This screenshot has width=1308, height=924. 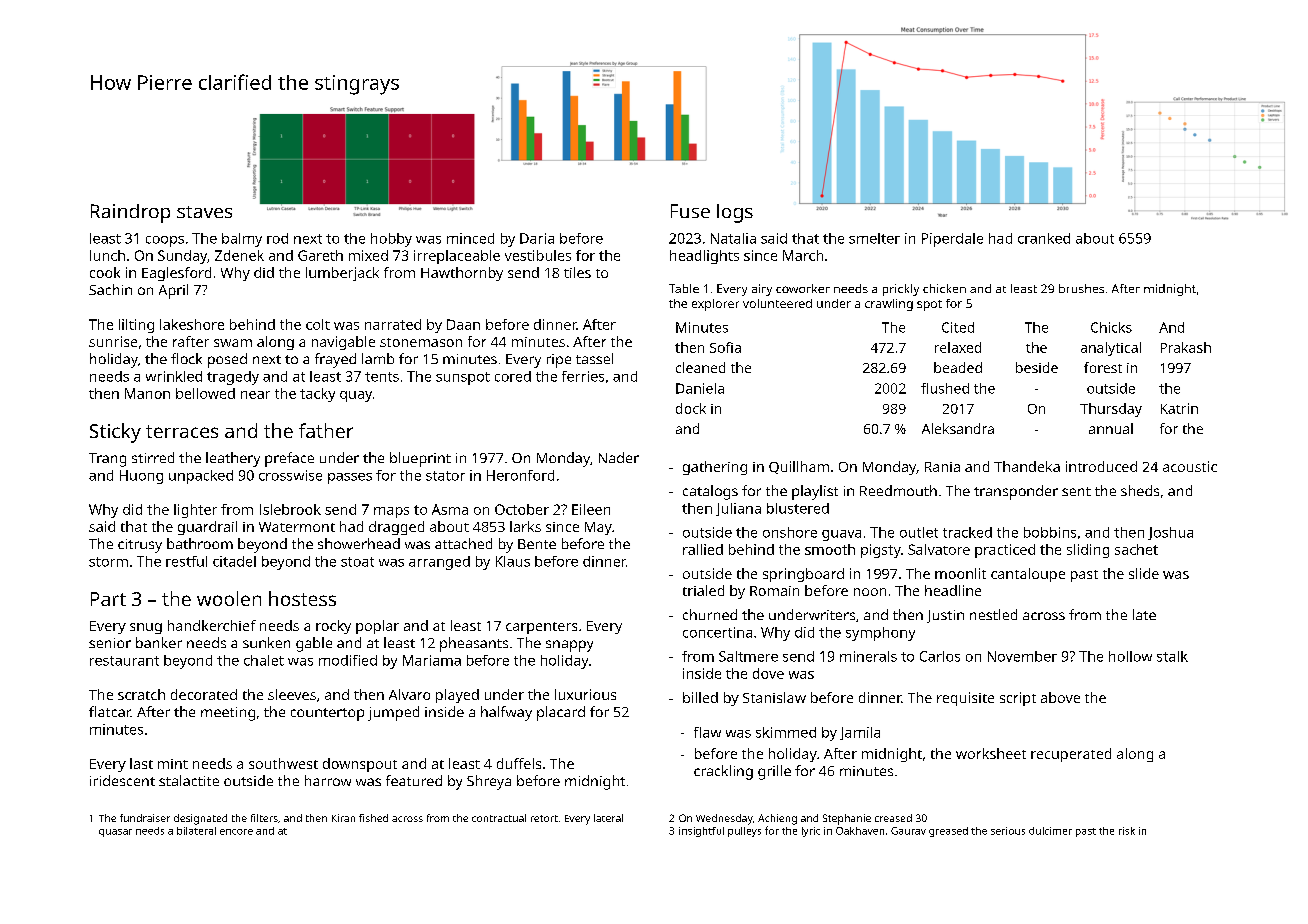 I want to click on Natalia, so click(x=733, y=238).
